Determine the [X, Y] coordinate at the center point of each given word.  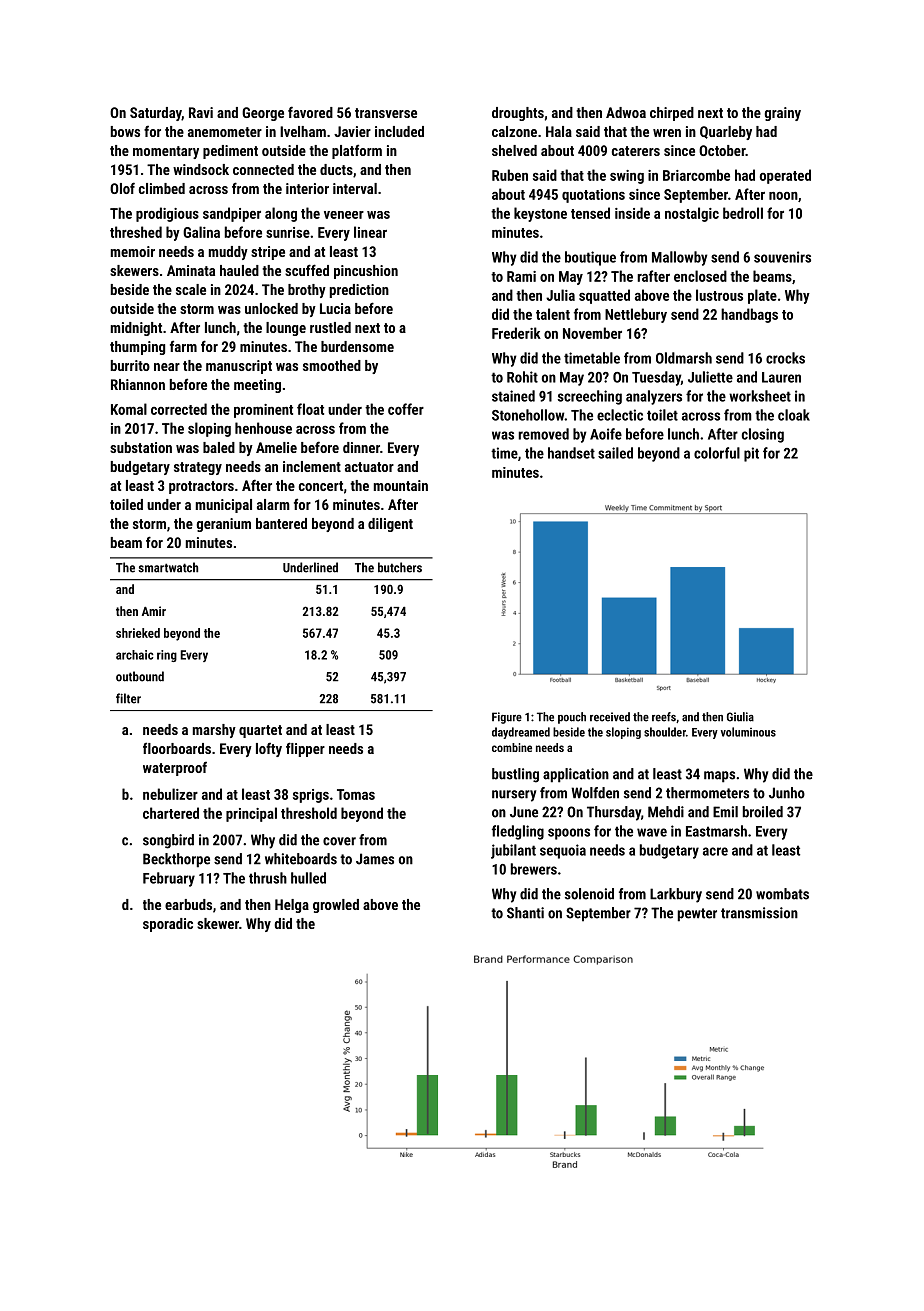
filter [128, 698]
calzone [514, 131]
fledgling [518, 832]
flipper [305, 749]
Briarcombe [696, 175]
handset [571, 453]
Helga [292, 906]
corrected [179, 409]
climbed [162, 188]
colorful [717, 453]
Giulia [740, 717]
